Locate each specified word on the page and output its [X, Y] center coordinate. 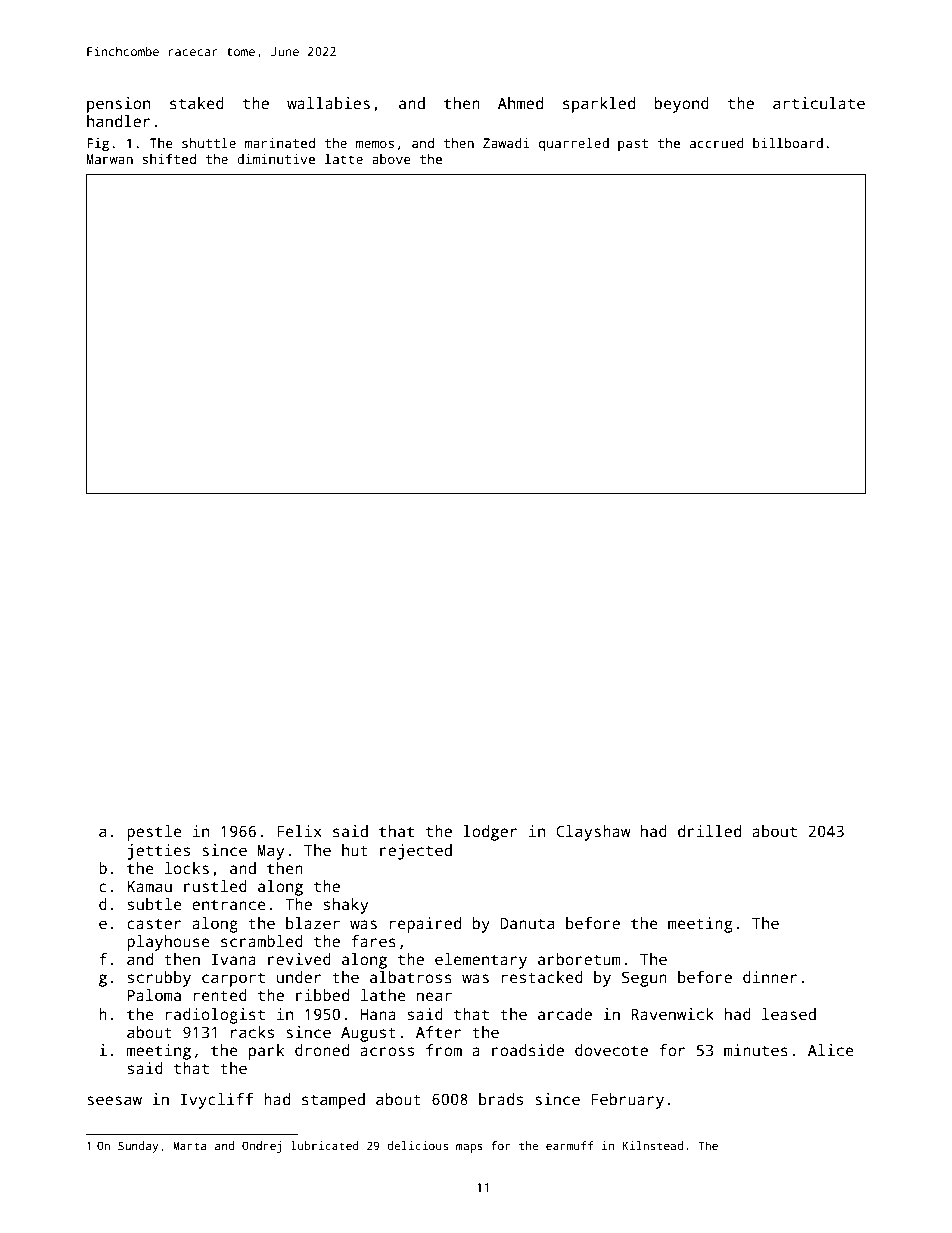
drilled [709, 831]
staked [197, 103]
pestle [154, 833]
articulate [819, 103]
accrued [717, 143]
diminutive [276, 159]
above [391, 159]
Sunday [138, 1147]
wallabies [328, 103]
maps [469, 1148]
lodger [490, 833]
